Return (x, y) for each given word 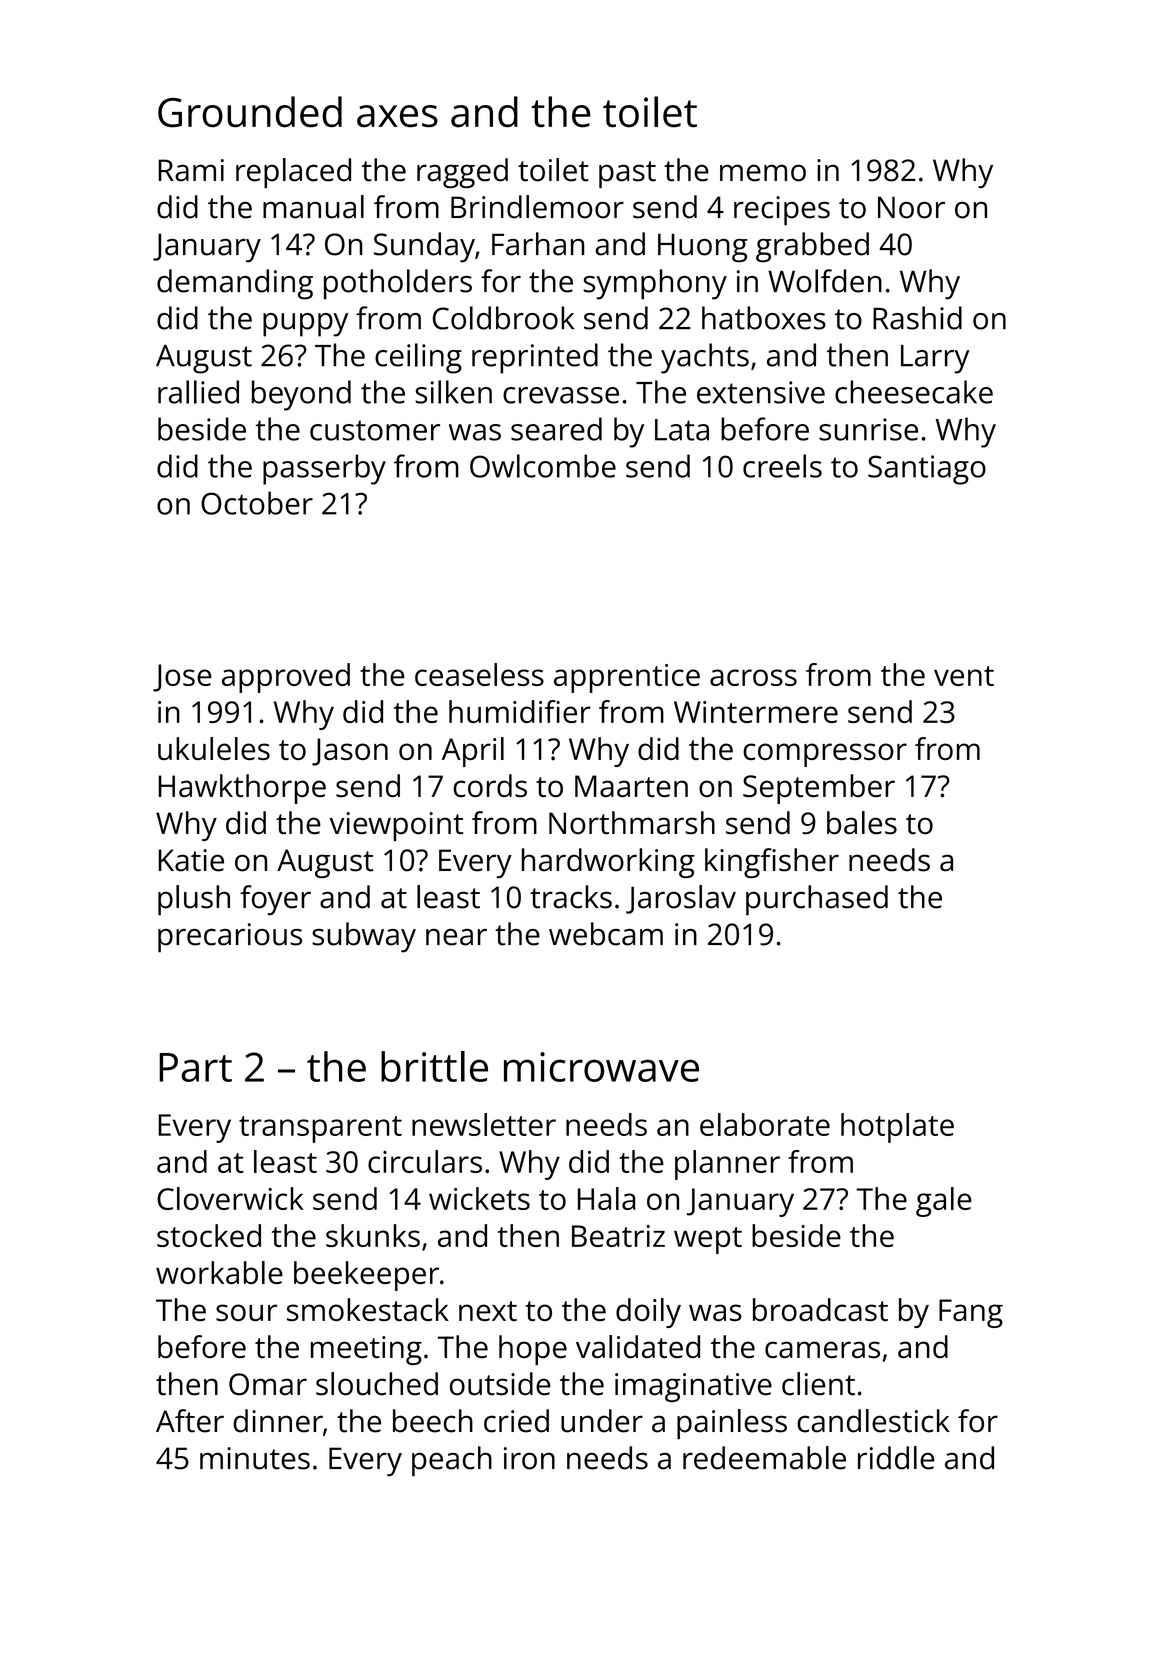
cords (490, 785)
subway (364, 937)
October (257, 503)
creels (782, 466)
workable (219, 1272)
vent (964, 676)
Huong (703, 248)
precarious (230, 938)
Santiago (927, 470)
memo (763, 173)
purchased (817, 900)
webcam (606, 934)
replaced (293, 173)
